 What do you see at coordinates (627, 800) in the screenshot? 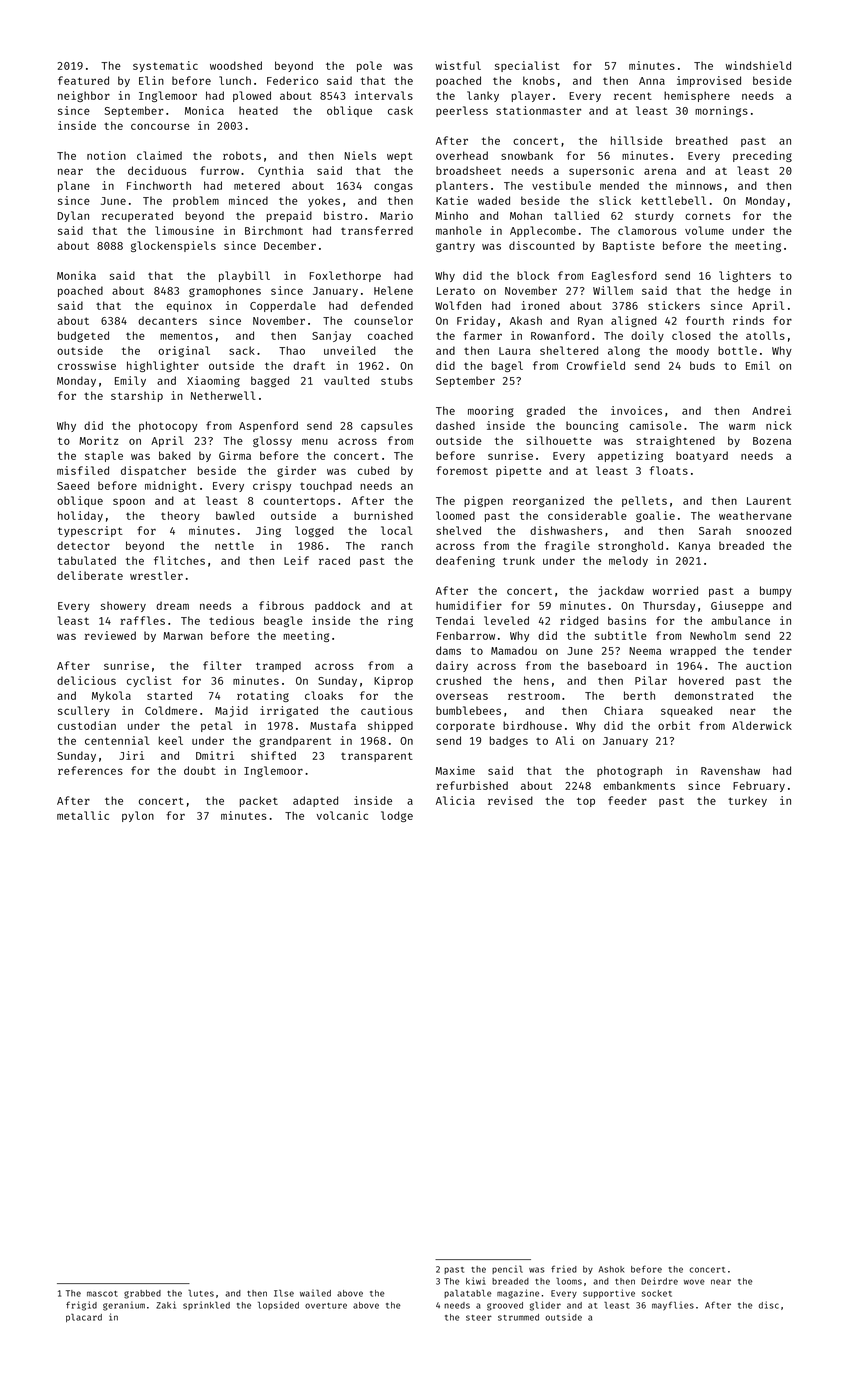
I see `feeder` at bounding box center [627, 800].
